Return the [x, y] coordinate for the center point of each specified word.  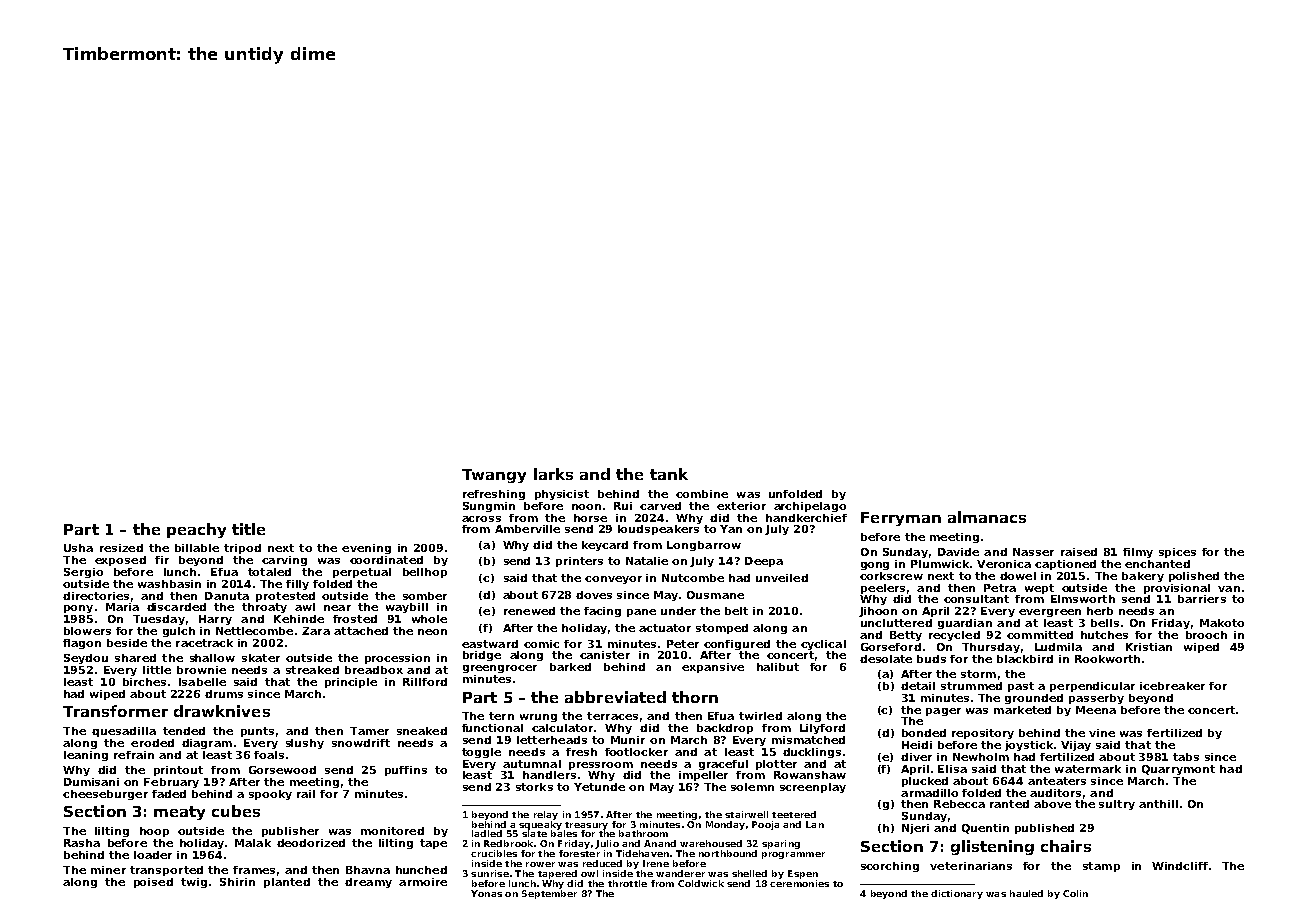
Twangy [494, 476]
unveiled [782, 578]
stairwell [746, 814]
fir [162, 560]
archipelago [810, 507]
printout [178, 771]
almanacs [987, 517]
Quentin [985, 829]
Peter [683, 644]
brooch [1206, 635]
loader [153, 855]
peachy [196, 530]
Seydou [86, 659]
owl [589, 873]
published [1044, 829]
